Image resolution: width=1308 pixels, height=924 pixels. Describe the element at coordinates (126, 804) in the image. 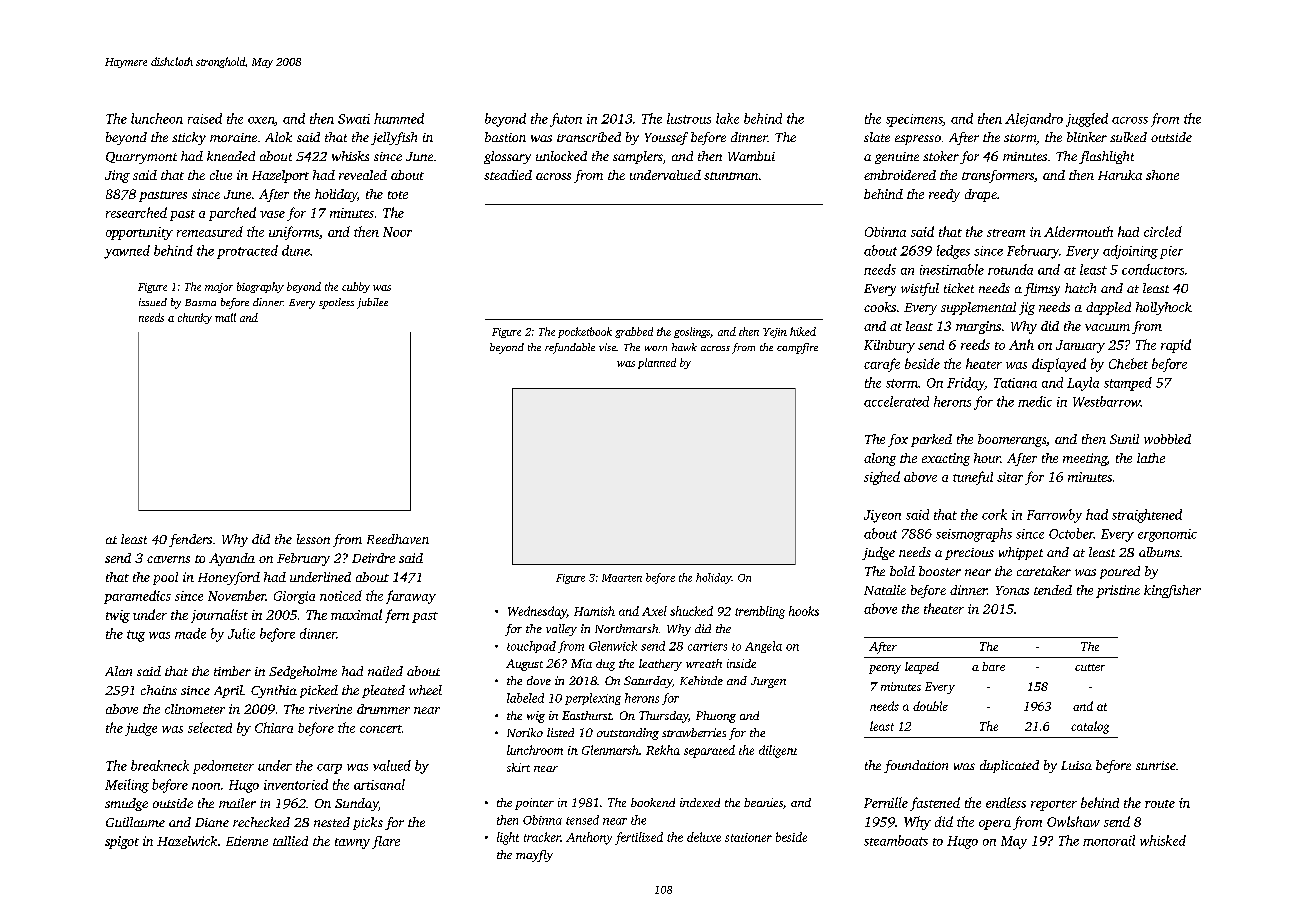

I see `smudge` at that location.
